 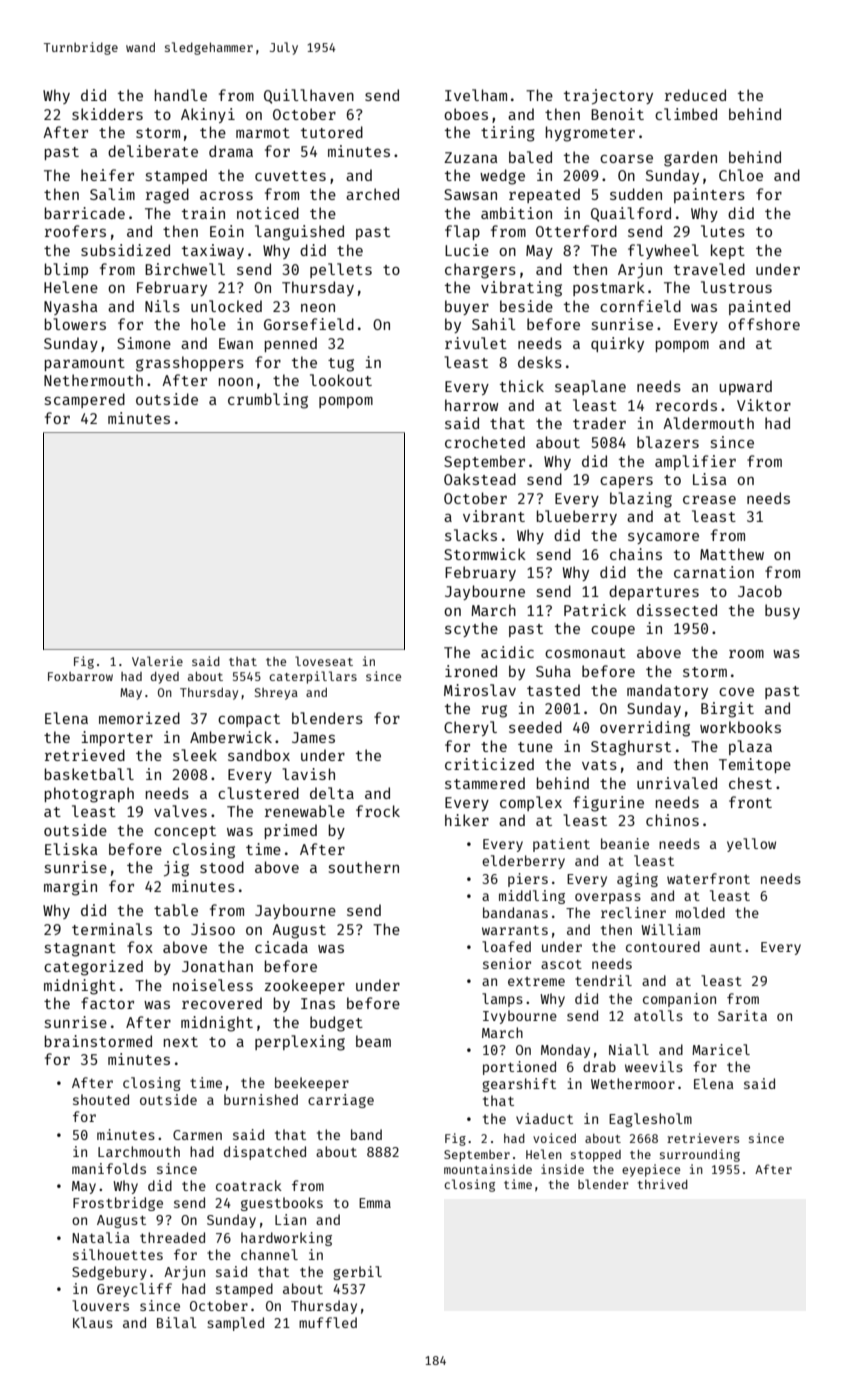 What do you see at coordinates (617, 114) in the image?
I see `Benoit` at bounding box center [617, 114].
